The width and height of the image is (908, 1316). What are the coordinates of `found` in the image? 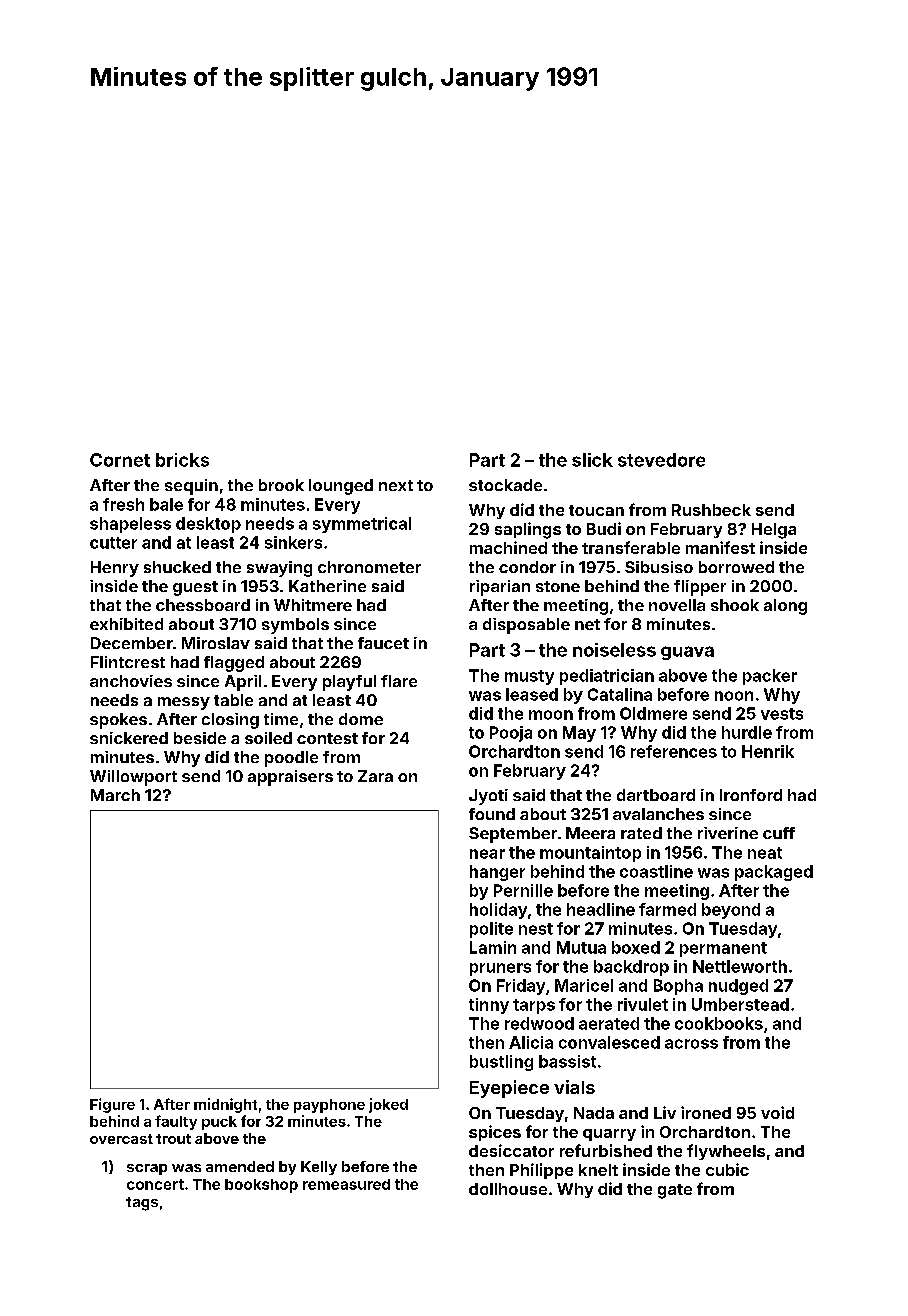 It's located at (492, 814).
